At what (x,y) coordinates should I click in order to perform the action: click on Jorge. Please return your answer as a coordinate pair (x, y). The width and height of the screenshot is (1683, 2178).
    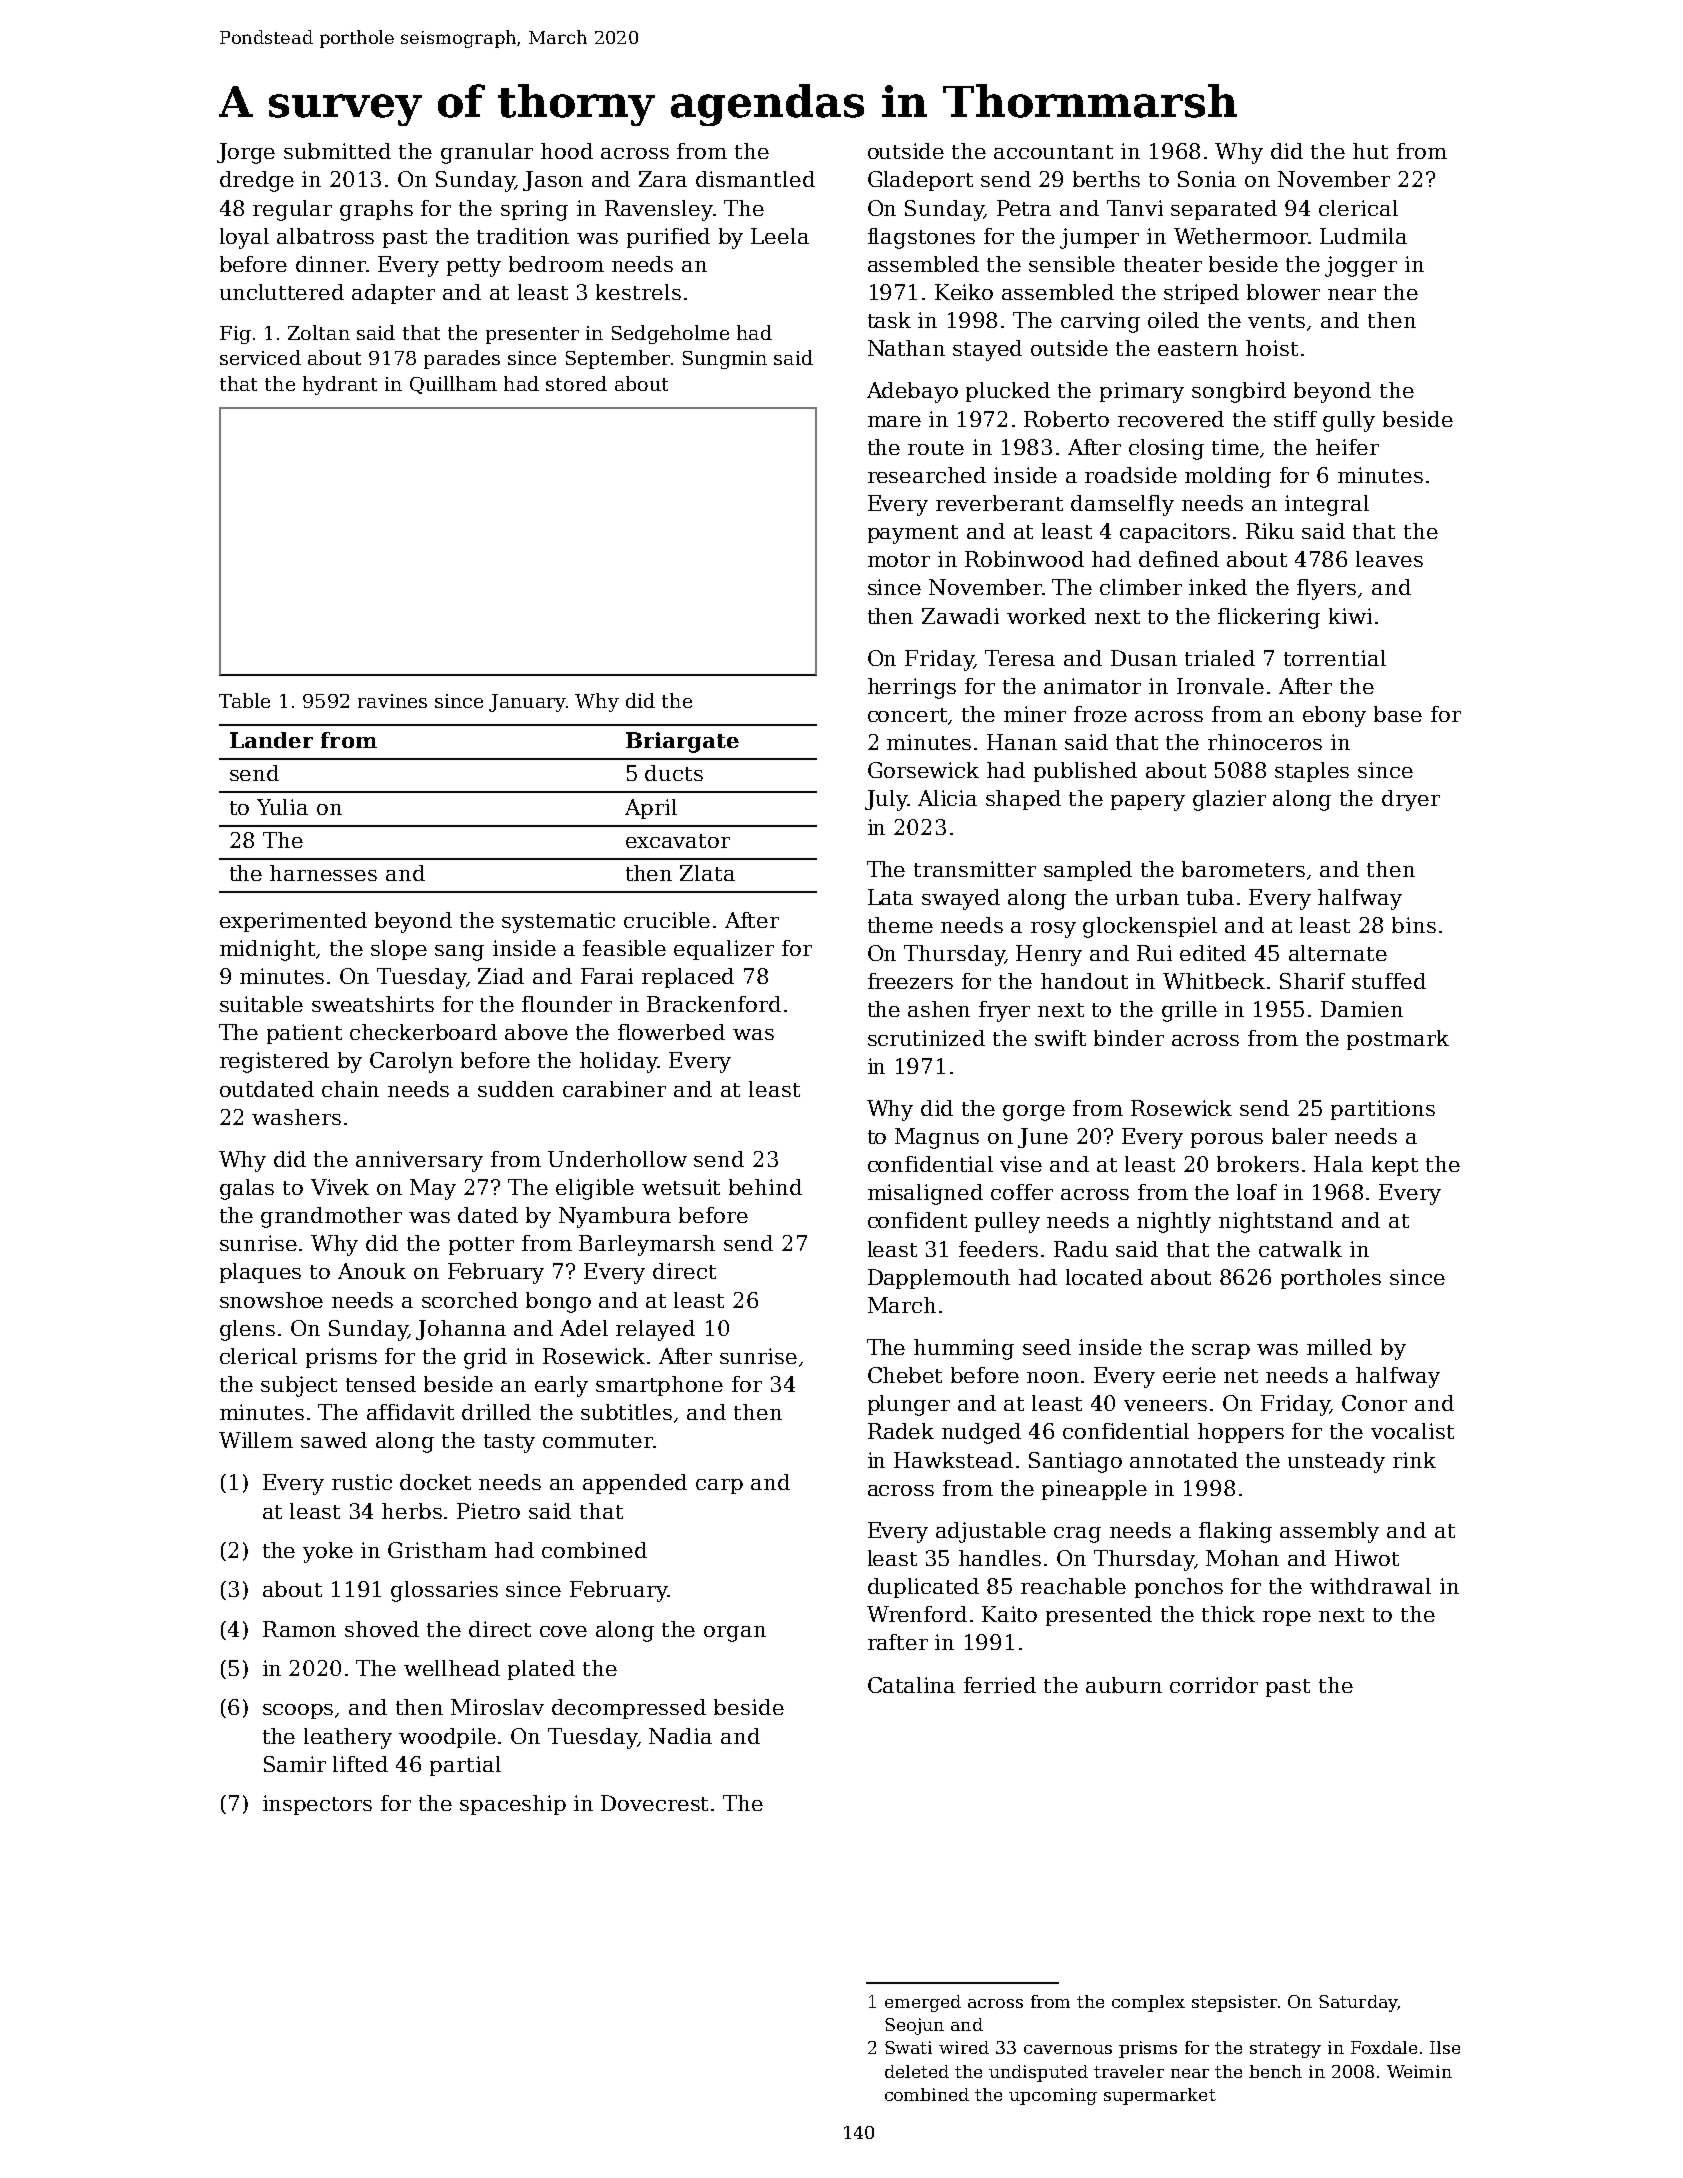
    Looking at the image, I should click on (246, 153).
